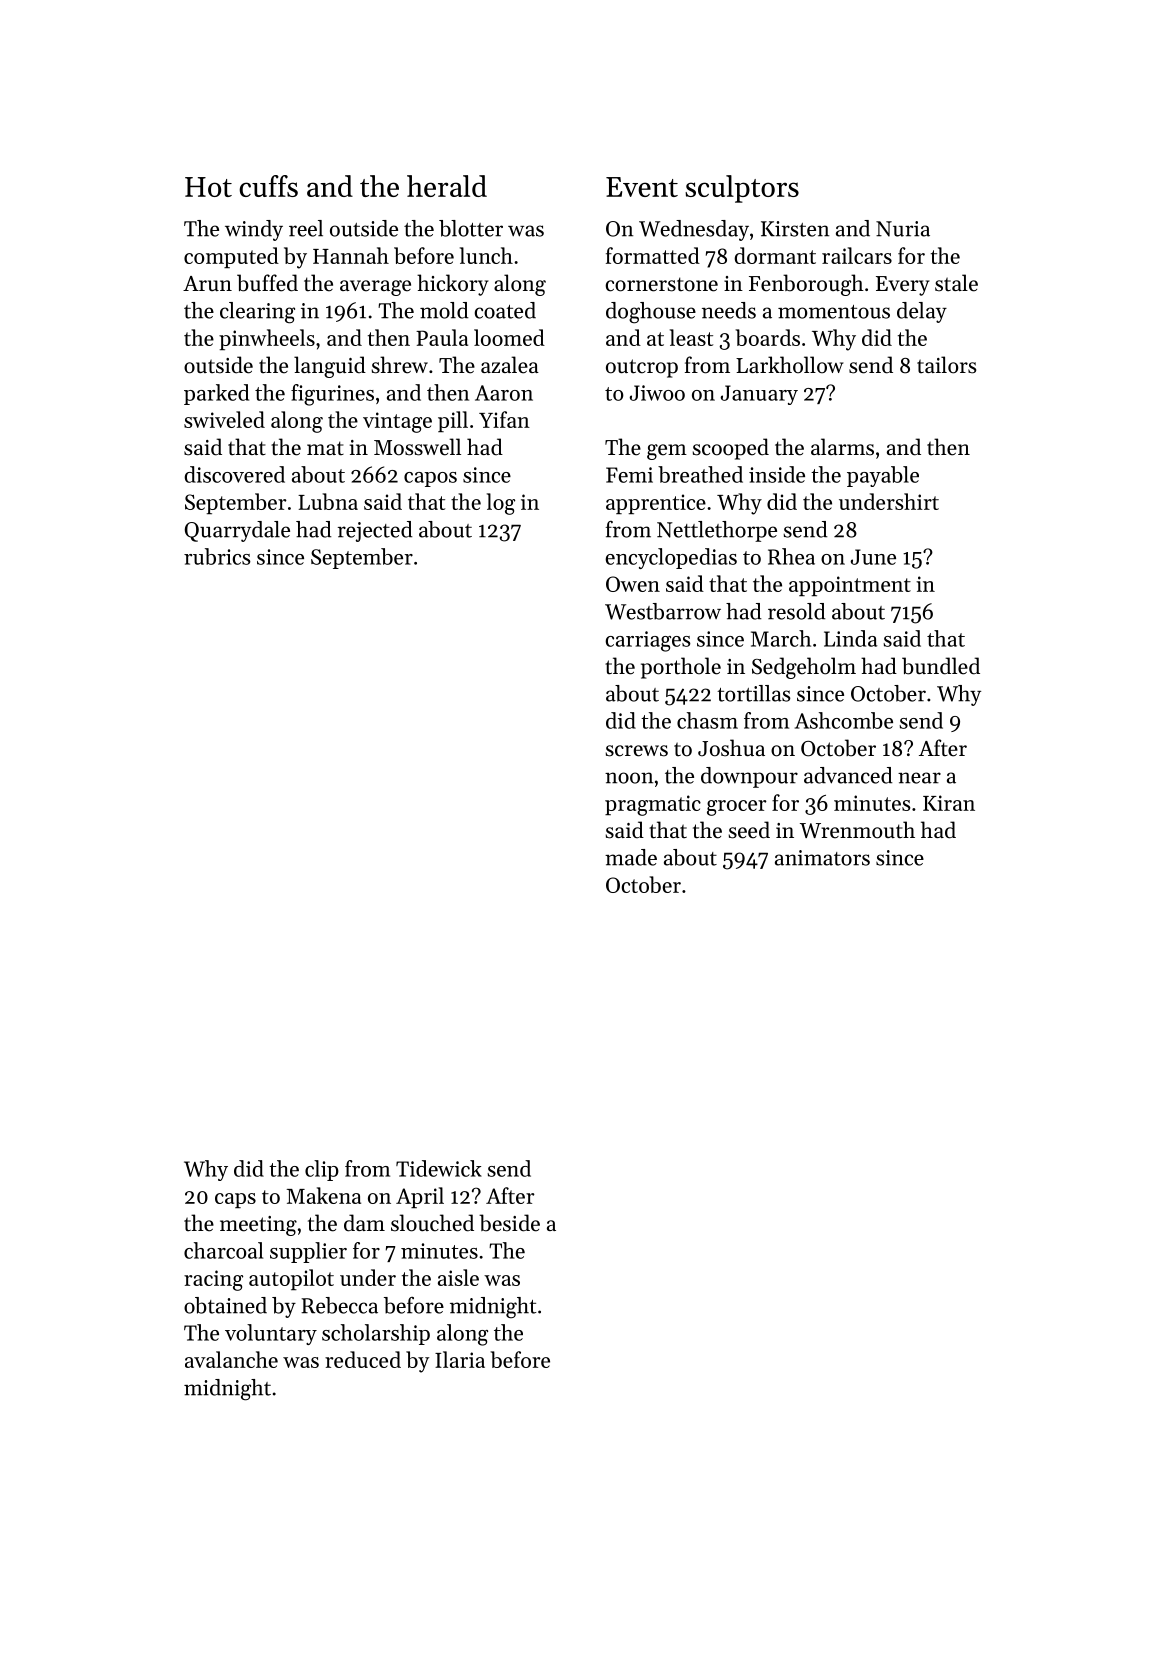  Describe the element at coordinates (631, 857) in the screenshot. I see `made` at that location.
